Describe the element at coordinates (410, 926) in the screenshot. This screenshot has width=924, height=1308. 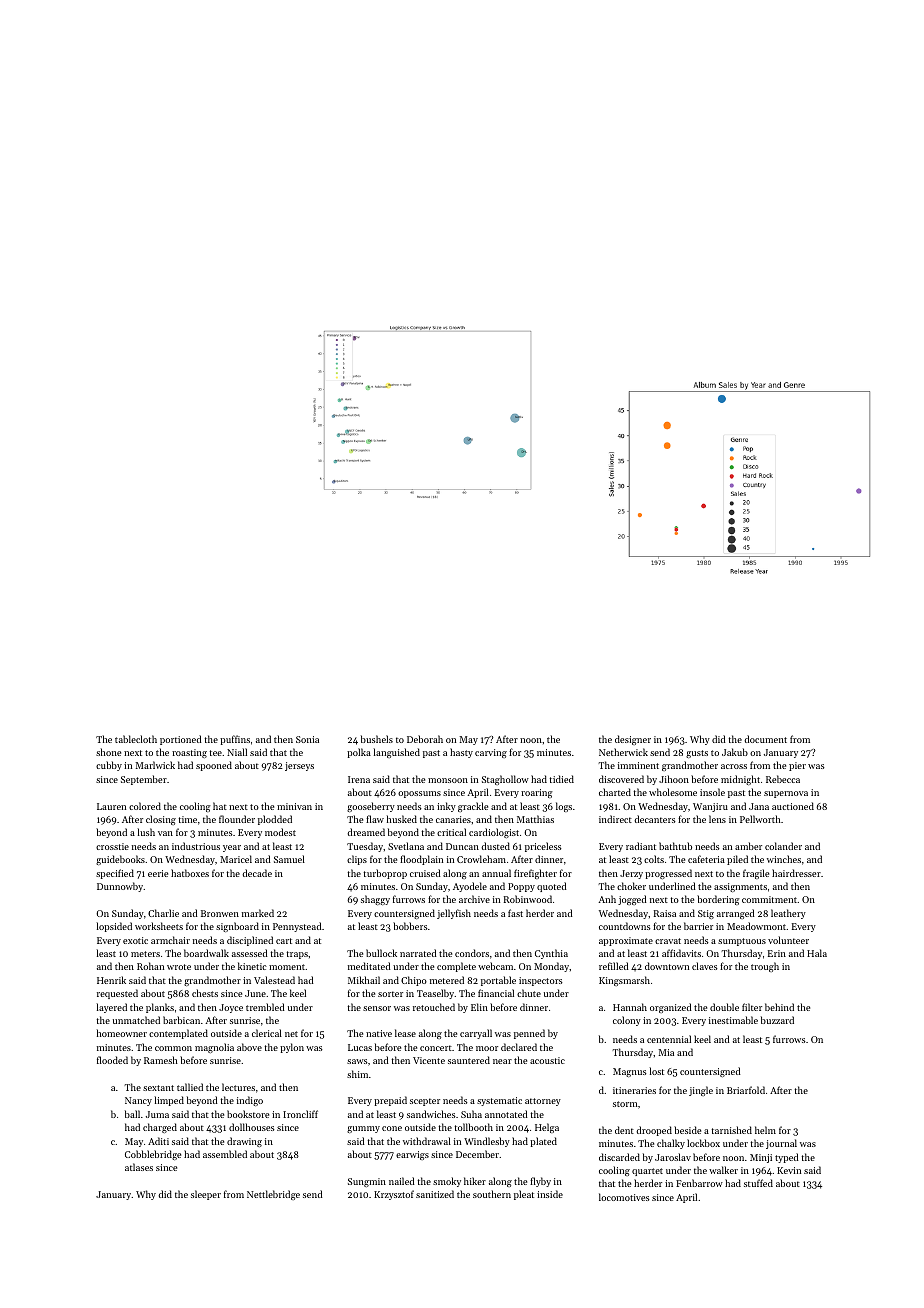
I see `bobbers` at that location.
